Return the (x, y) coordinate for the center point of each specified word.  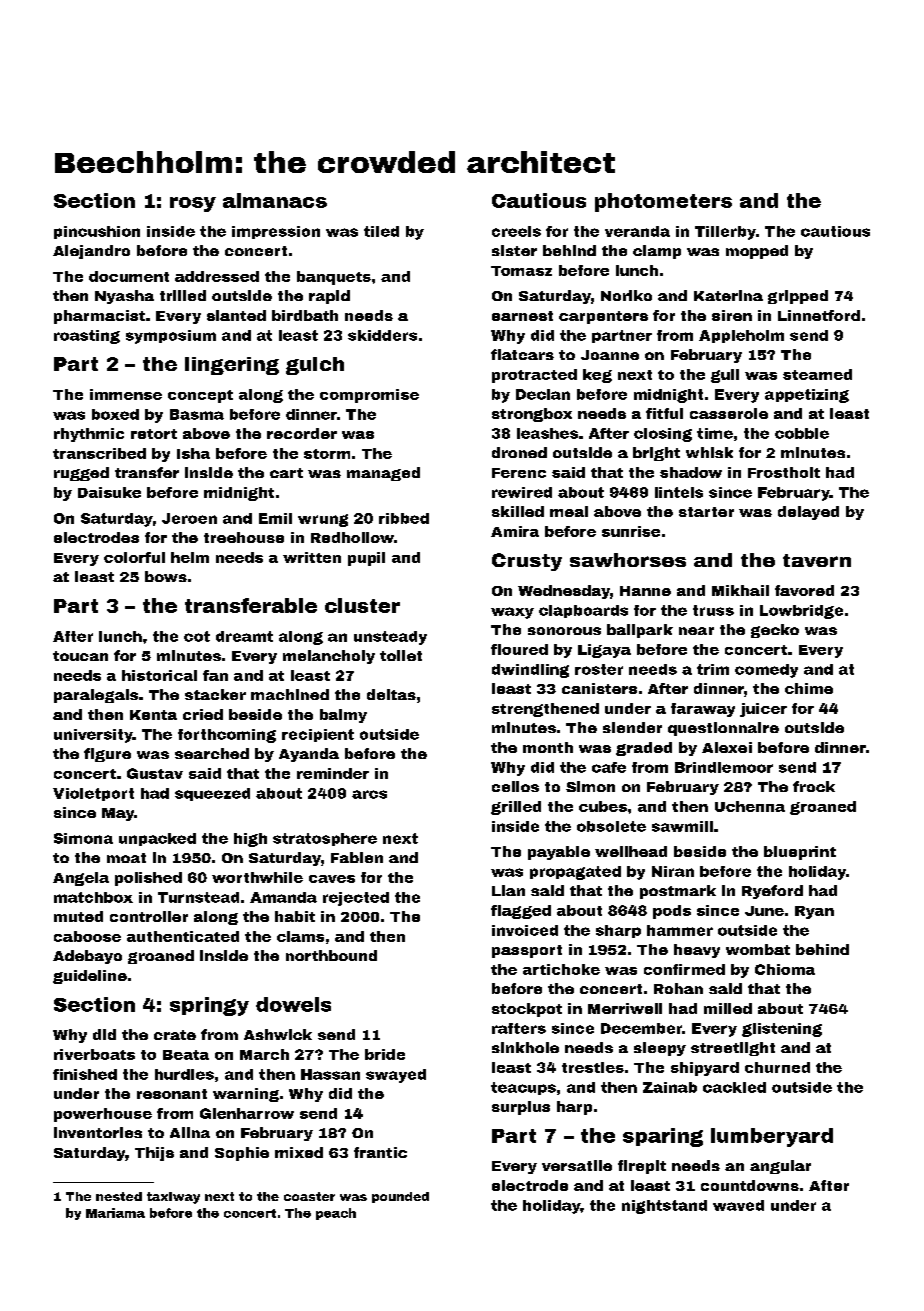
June (764, 911)
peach (336, 1214)
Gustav (155, 773)
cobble (802, 433)
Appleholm (741, 336)
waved (738, 1205)
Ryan (814, 912)
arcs (369, 794)
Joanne (610, 355)
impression (276, 232)
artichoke (561, 969)
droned (519, 452)
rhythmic (89, 435)
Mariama (115, 1213)
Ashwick (278, 1034)
